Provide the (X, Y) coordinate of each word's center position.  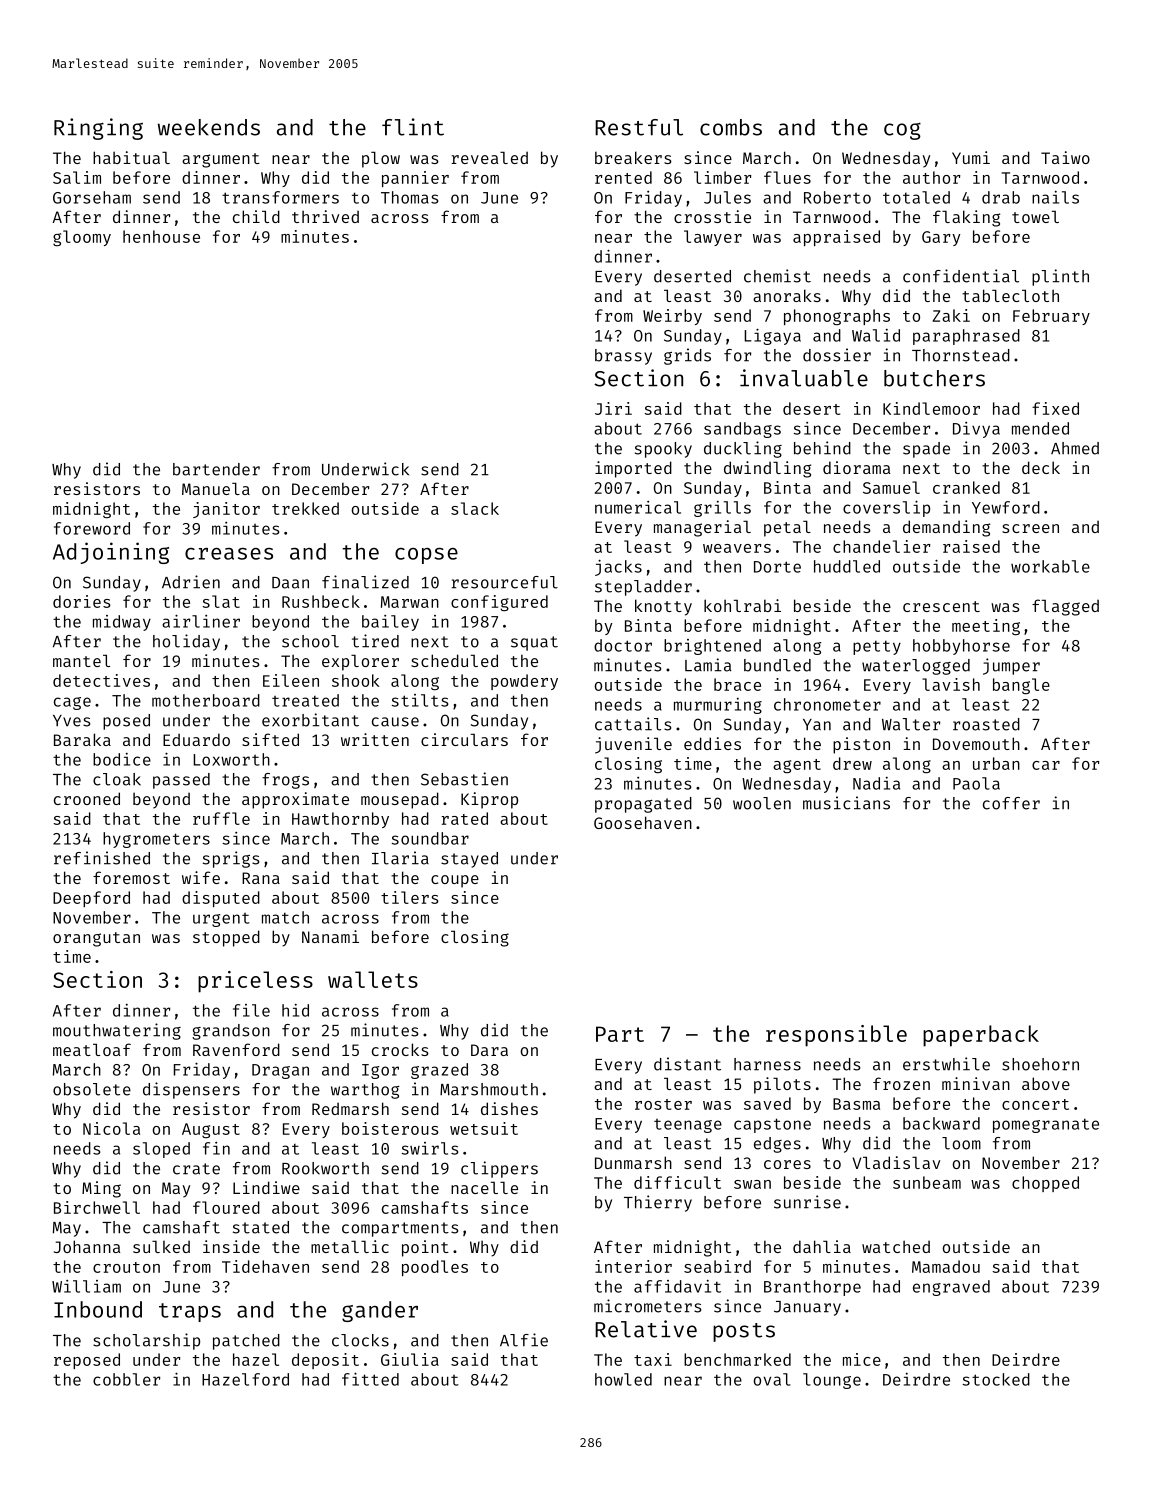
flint (413, 127)
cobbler (126, 1379)
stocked (996, 1379)
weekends (209, 127)
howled (623, 1379)
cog (902, 131)
